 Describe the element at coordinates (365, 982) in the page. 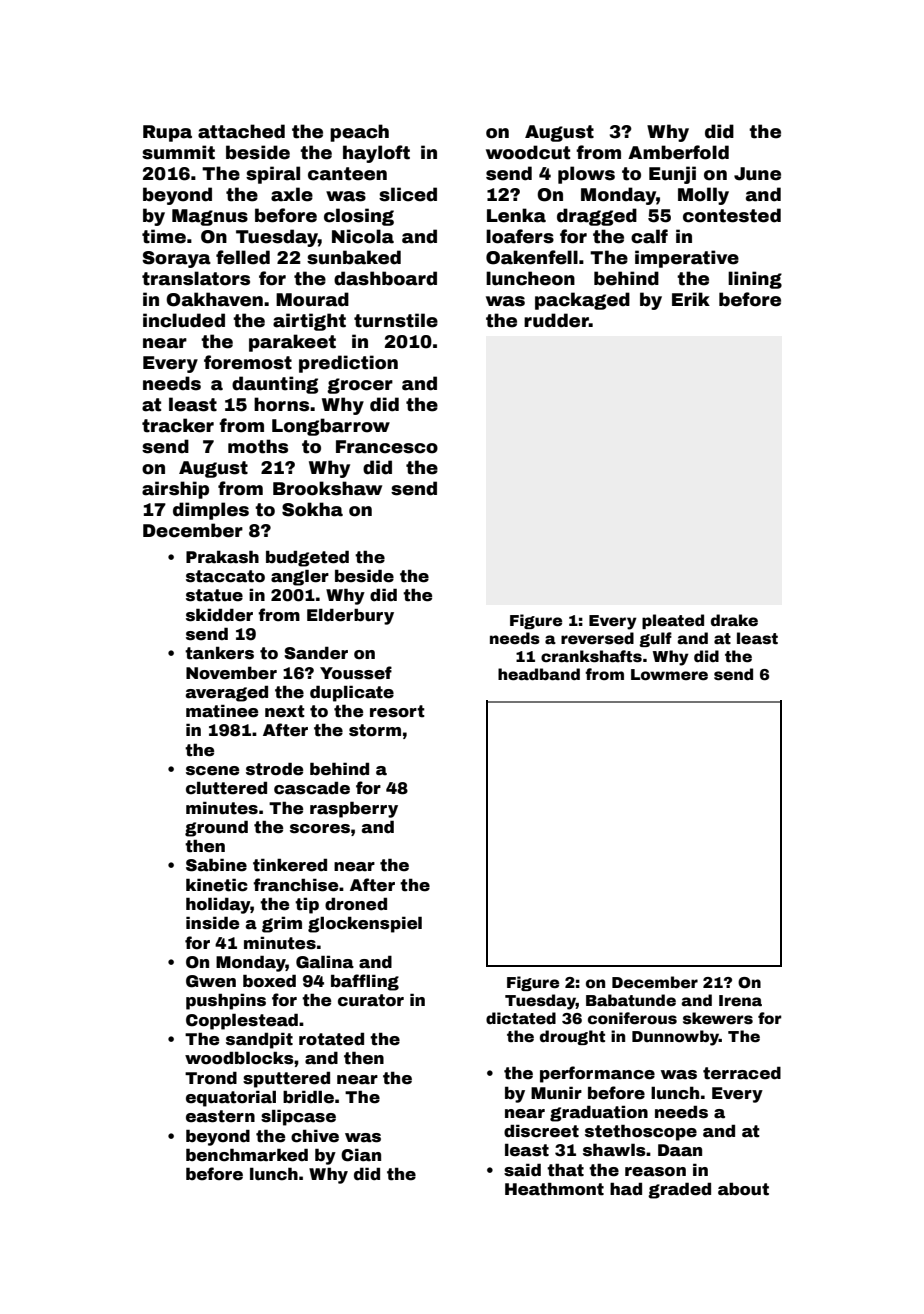

I see `baffling` at that location.
